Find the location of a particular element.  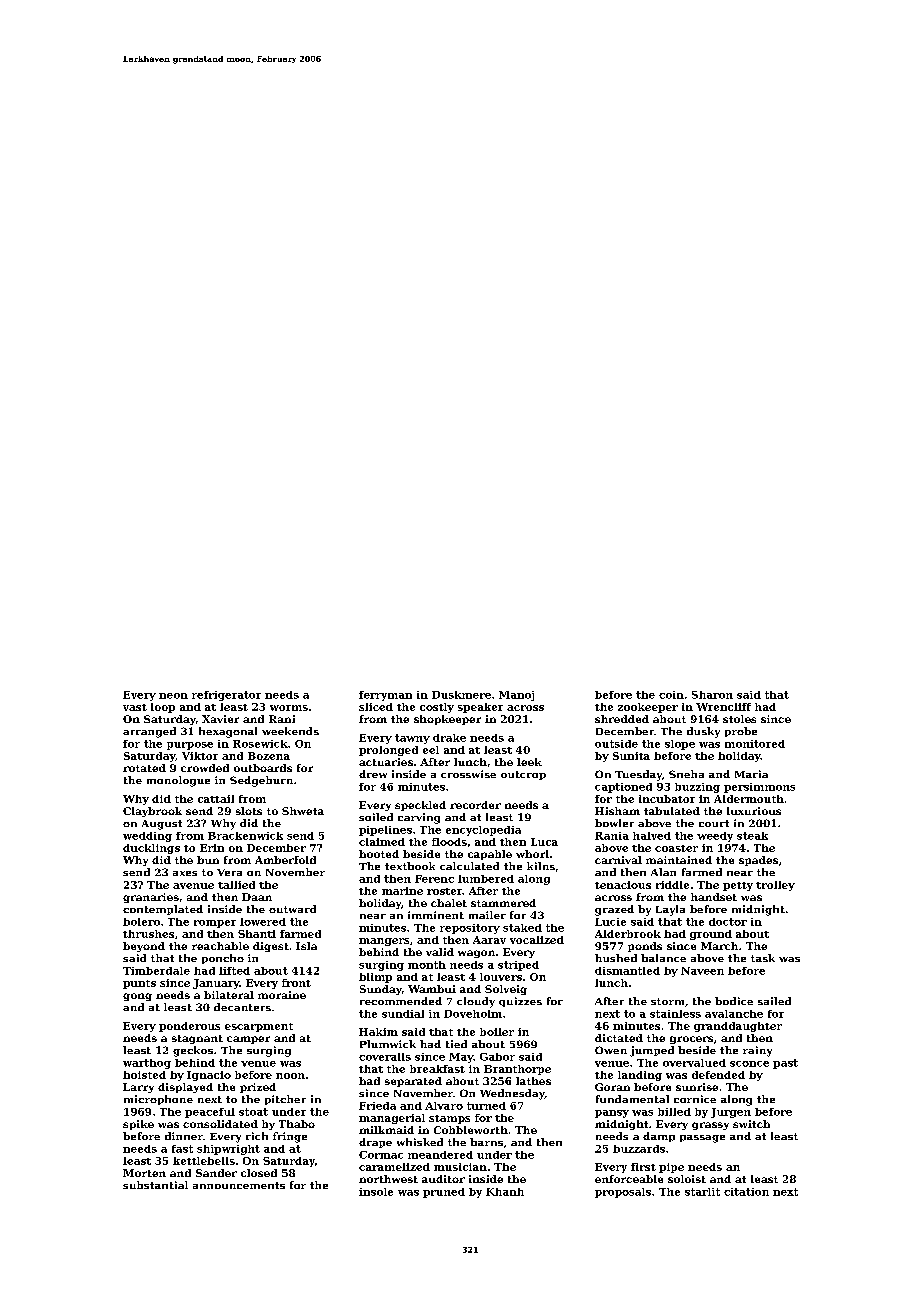

tied is located at coordinates (456, 1044).
